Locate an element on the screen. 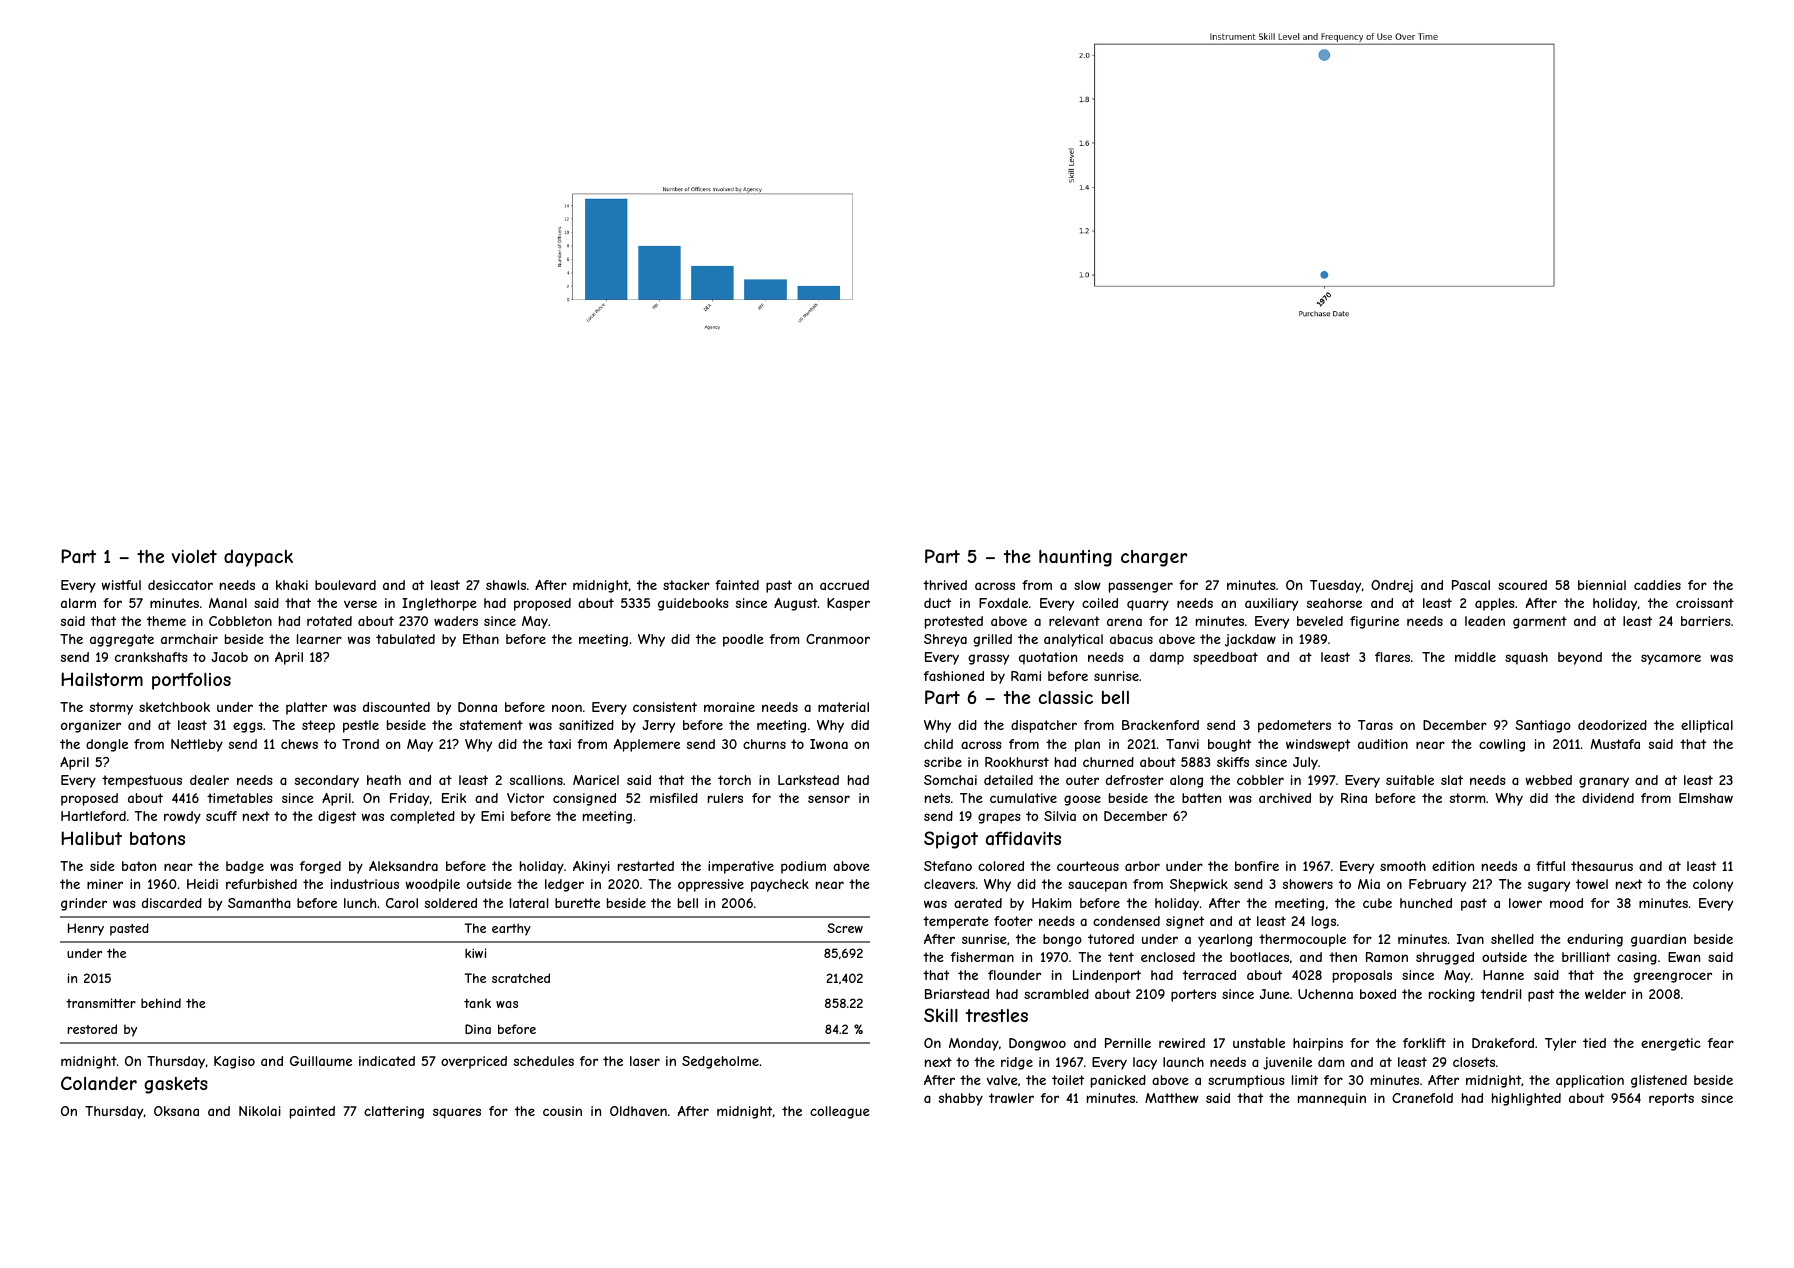 This screenshot has width=1794, height=1268. violet is located at coordinates (194, 556).
